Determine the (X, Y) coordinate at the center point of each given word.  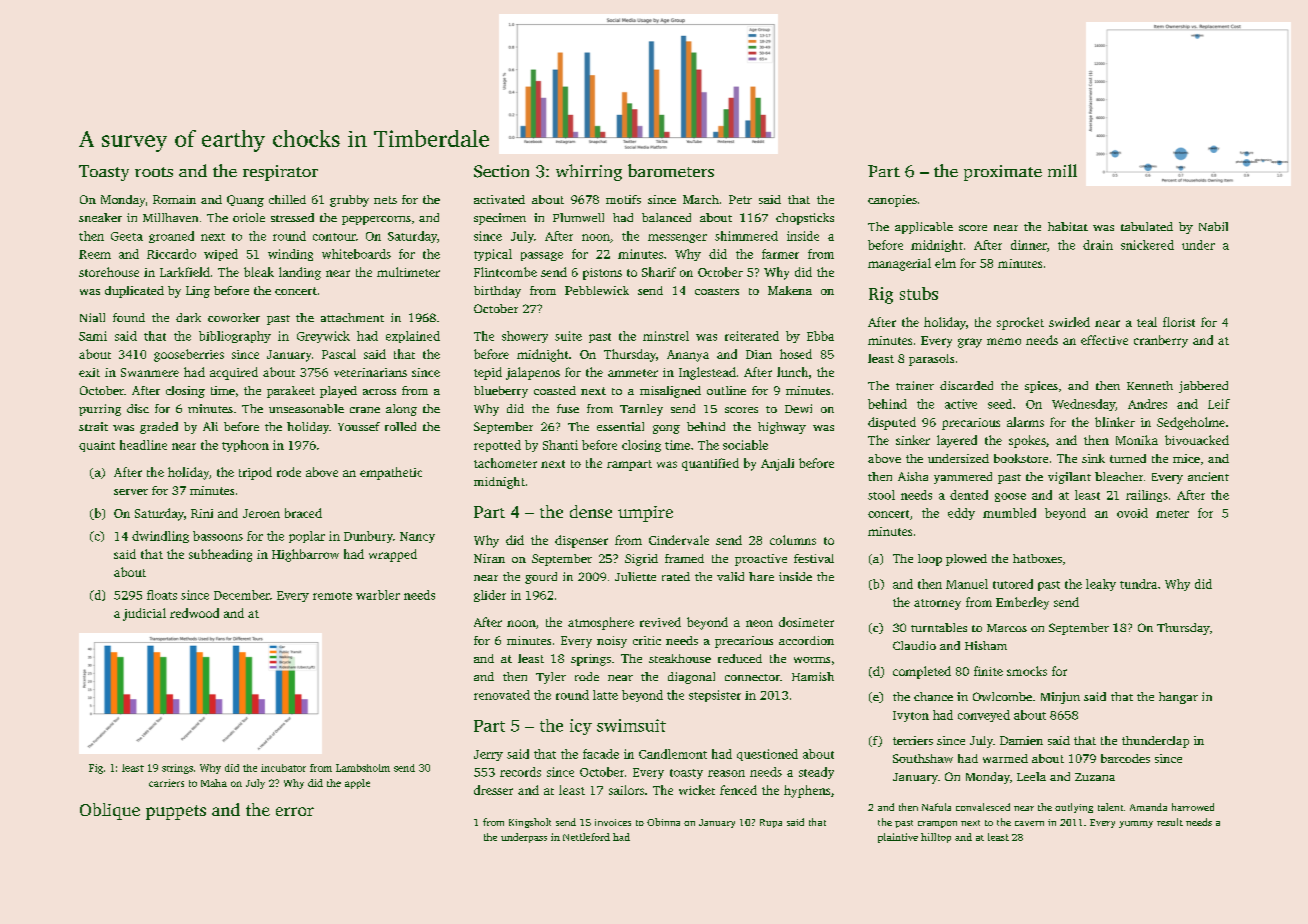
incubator (283, 768)
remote (332, 596)
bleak (259, 272)
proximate (1003, 173)
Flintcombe (505, 272)
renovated (502, 695)
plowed (966, 560)
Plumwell (578, 217)
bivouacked (1197, 440)
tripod (255, 473)
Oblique (110, 811)
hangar (1178, 698)
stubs (919, 293)
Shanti (560, 445)
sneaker (100, 217)
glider (490, 596)
